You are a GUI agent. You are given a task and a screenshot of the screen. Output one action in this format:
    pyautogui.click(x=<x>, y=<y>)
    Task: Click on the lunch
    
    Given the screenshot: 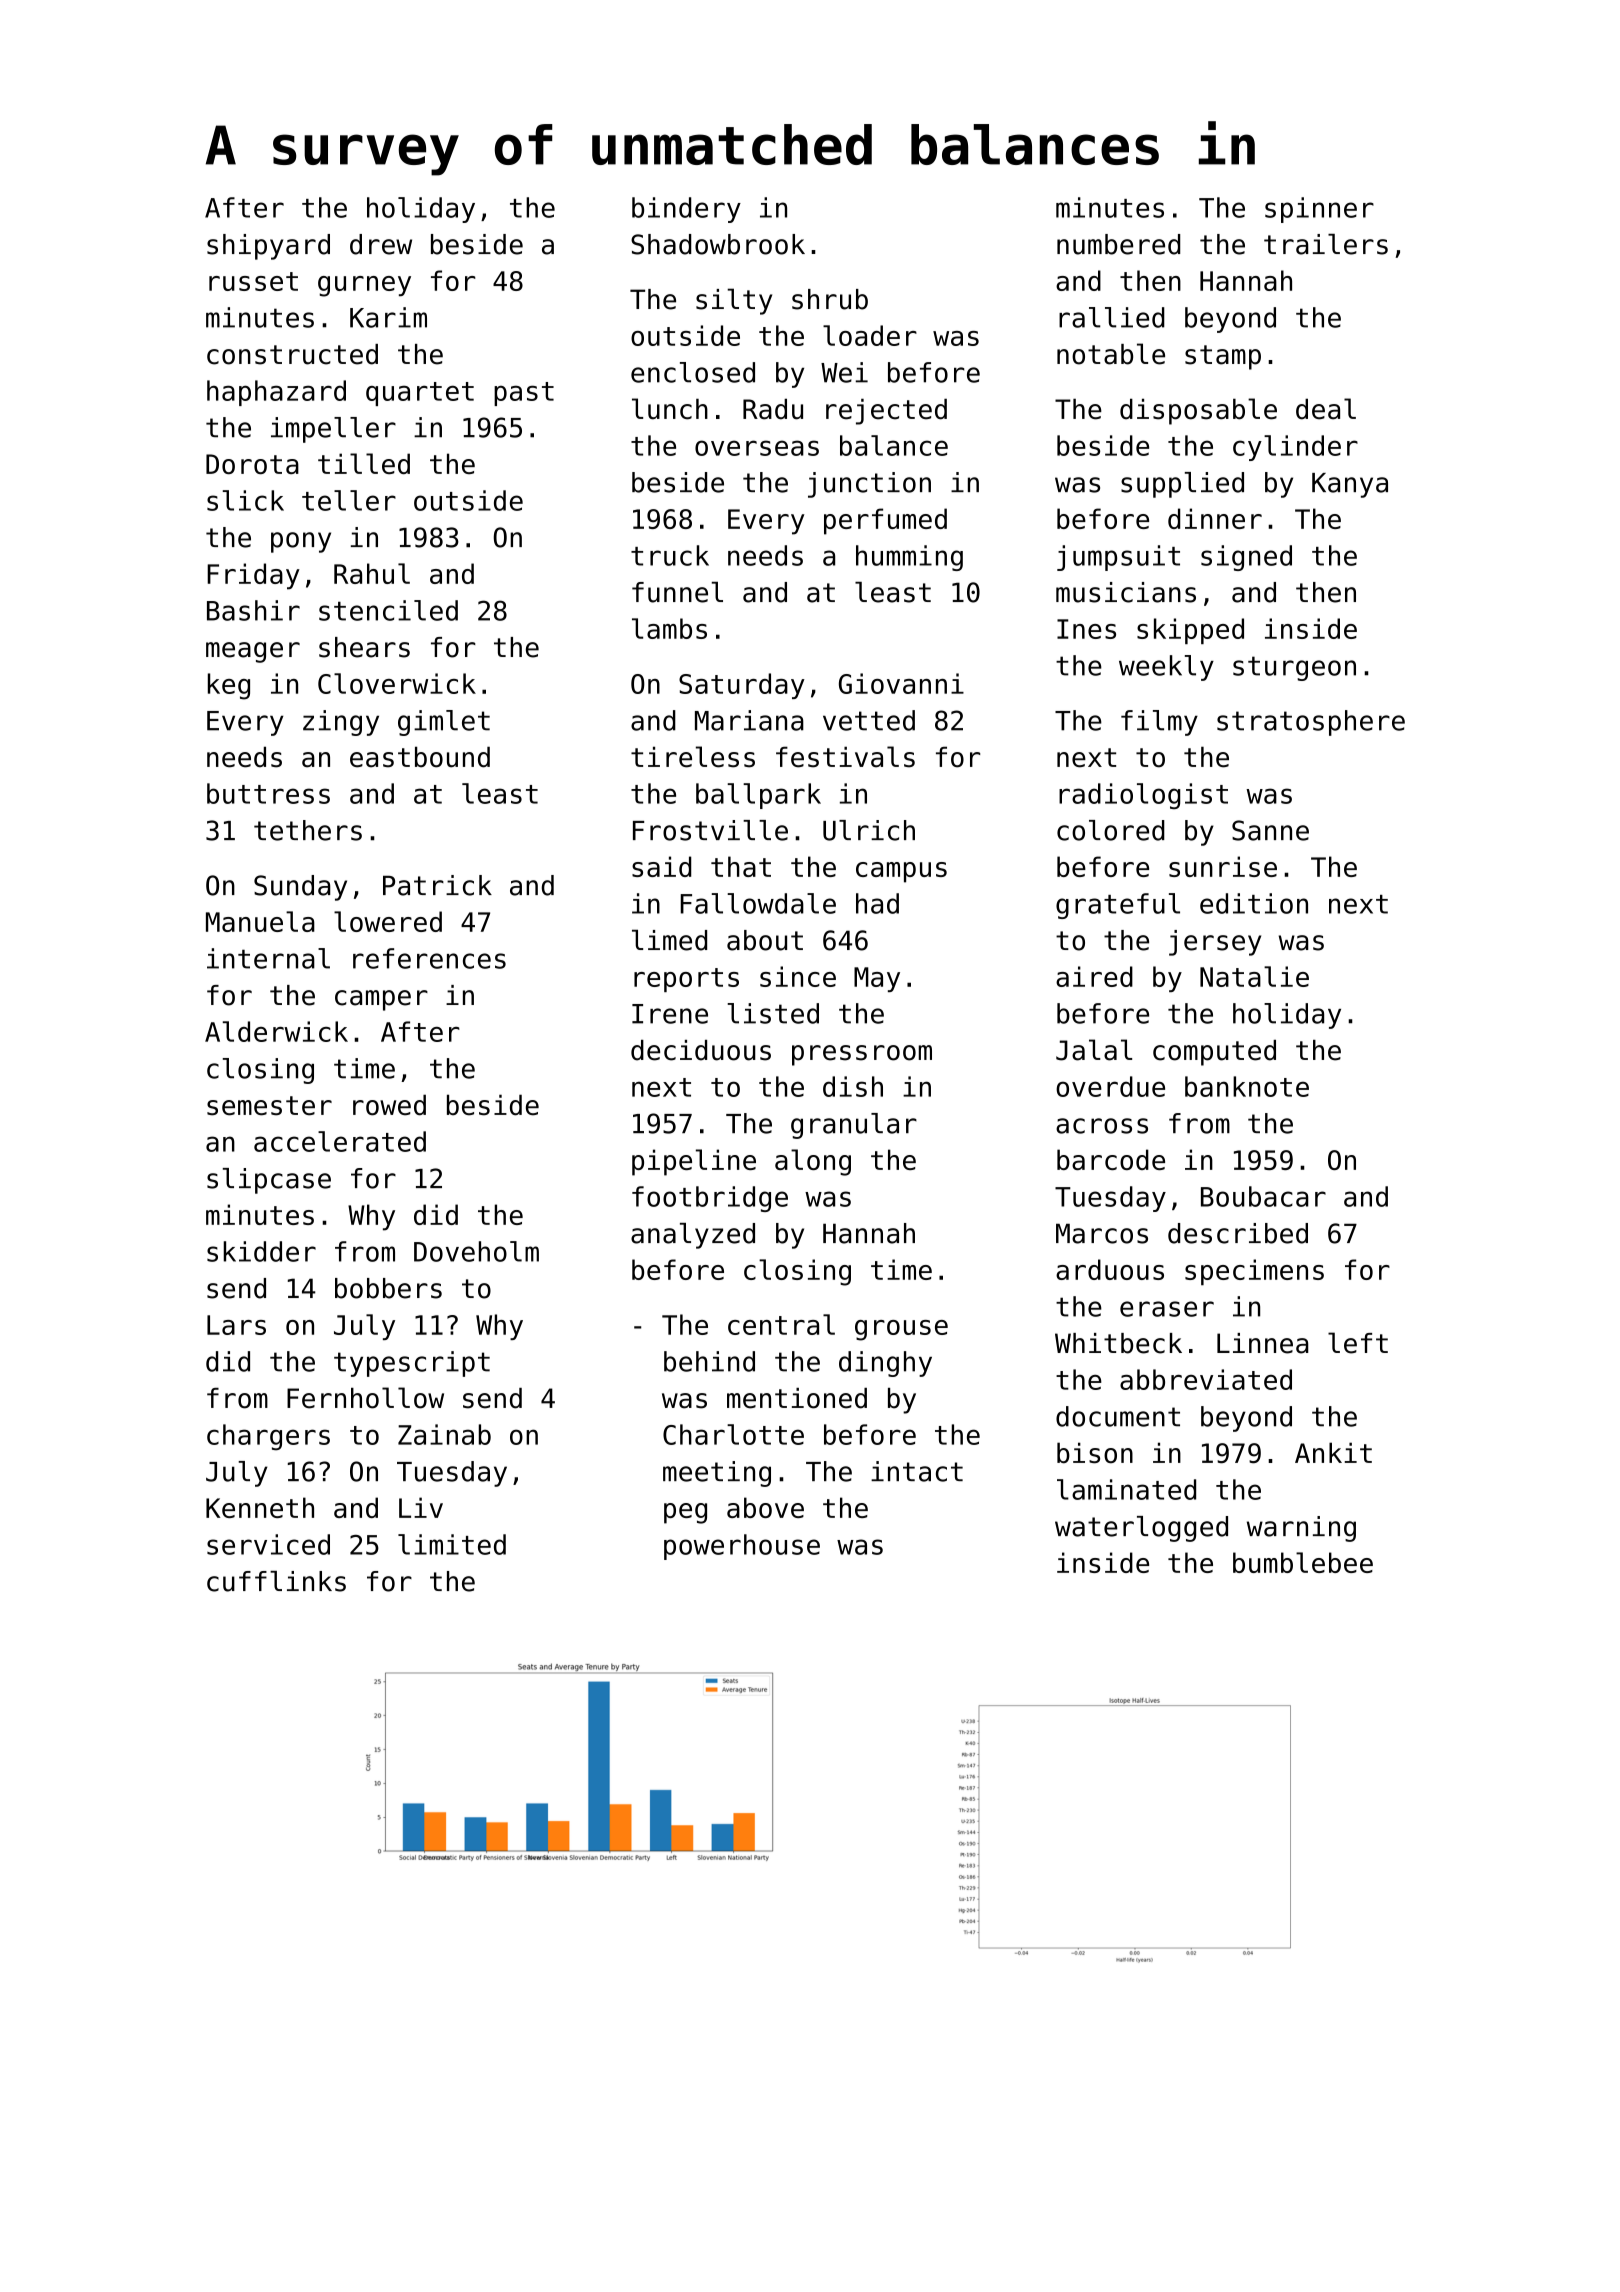 What is the action you would take?
    pyautogui.click(x=670, y=409)
